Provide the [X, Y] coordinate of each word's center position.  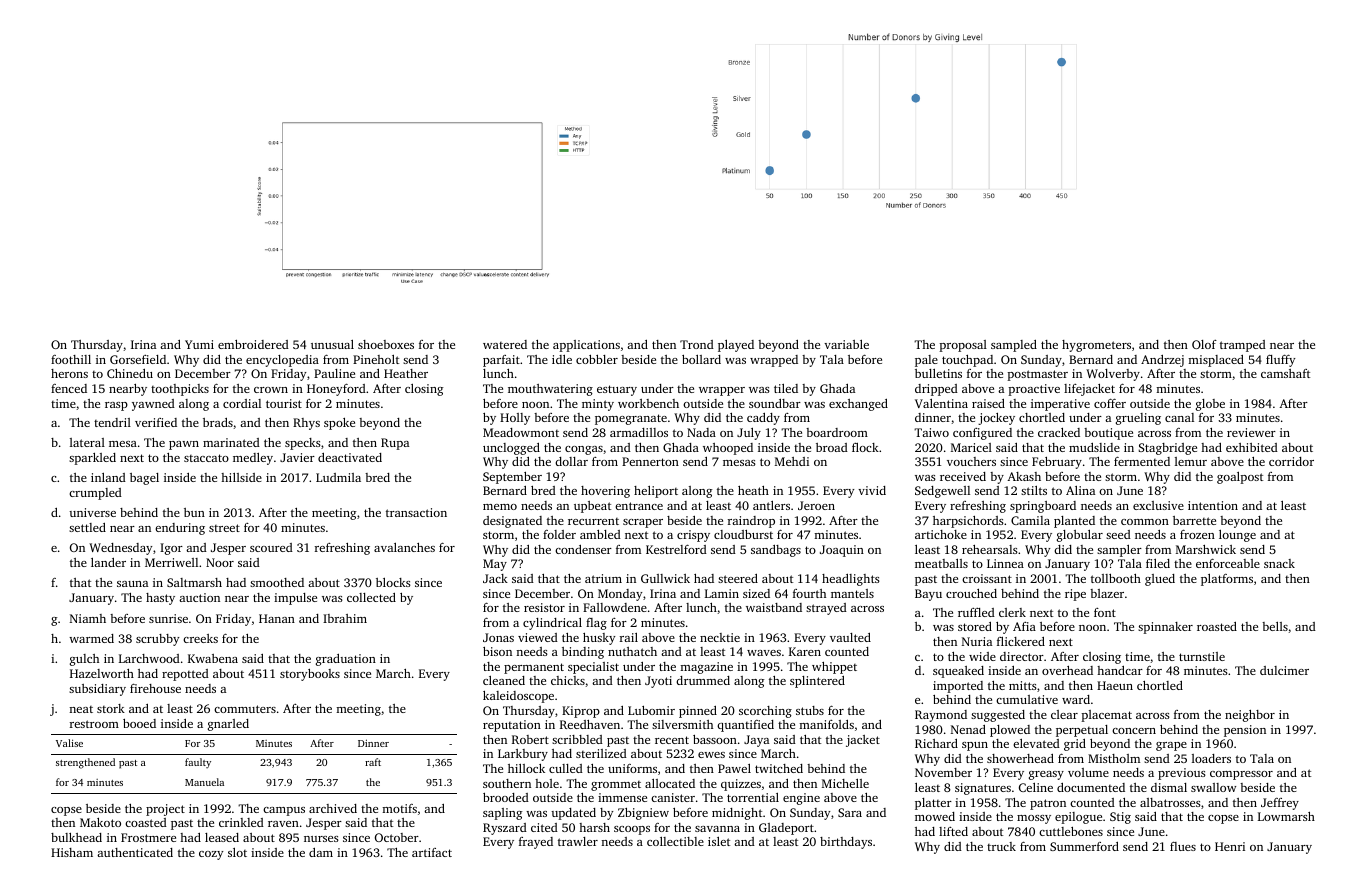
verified [156, 422]
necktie [720, 637]
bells [1275, 626]
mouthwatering [550, 390]
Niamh [88, 618]
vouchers [971, 461]
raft [373, 762]
